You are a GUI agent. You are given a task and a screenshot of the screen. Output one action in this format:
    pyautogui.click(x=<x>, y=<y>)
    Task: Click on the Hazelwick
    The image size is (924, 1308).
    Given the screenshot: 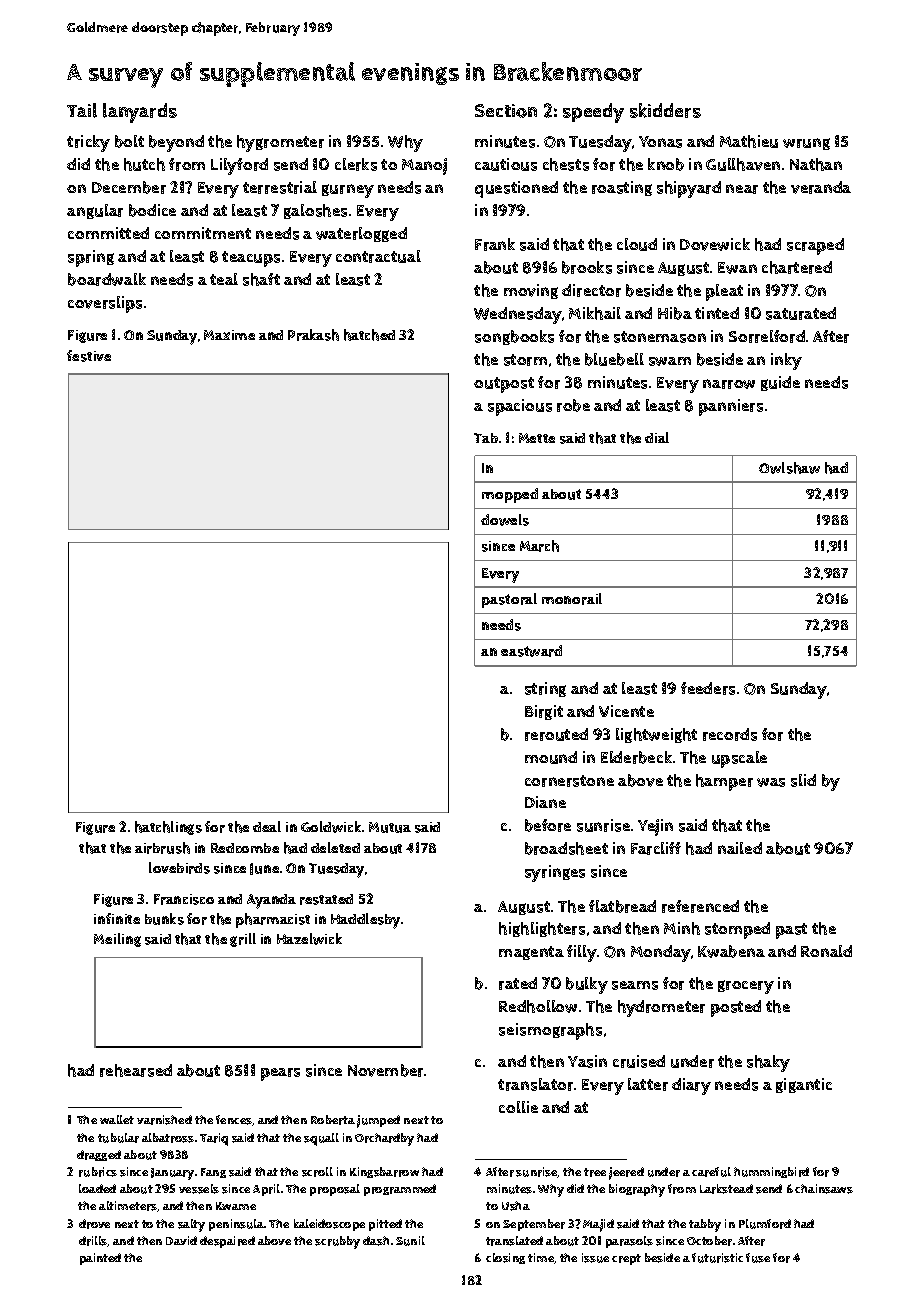 What is the action you would take?
    pyautogui.click(x=309, y=939)
